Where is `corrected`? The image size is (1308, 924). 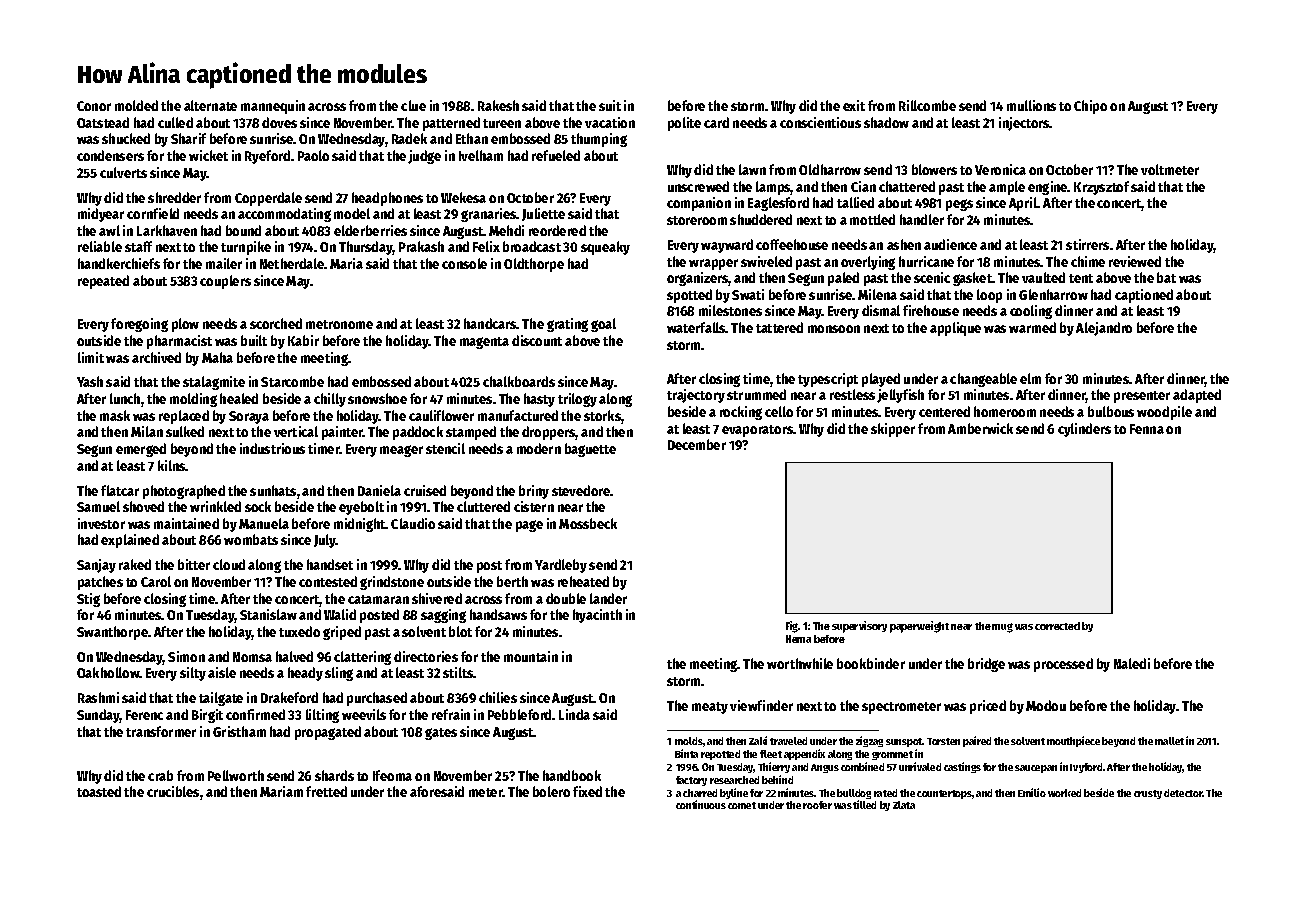 corrected is located at coordinates (1057, 626).
